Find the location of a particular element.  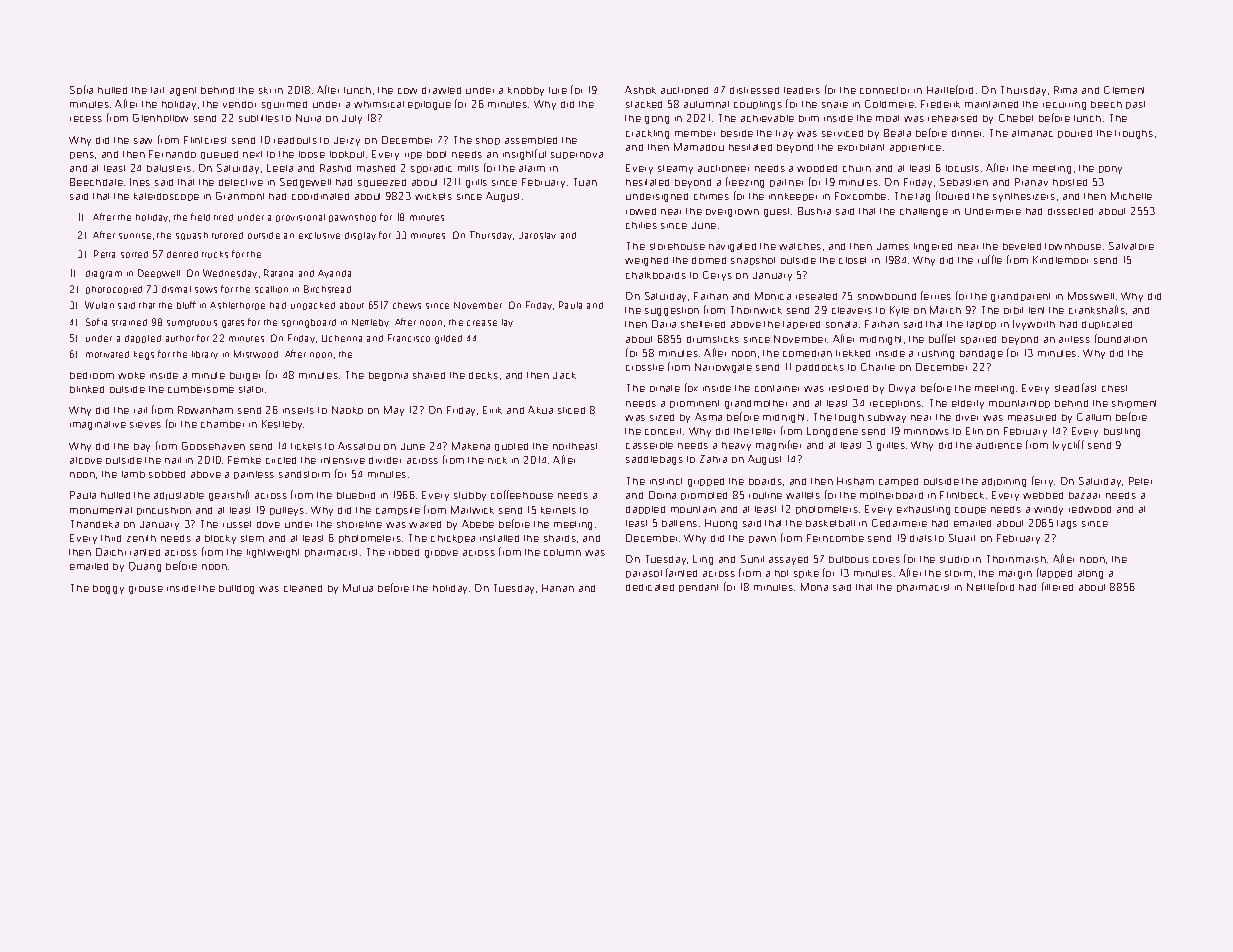

cleaned is located at coordinates (303, 588).
